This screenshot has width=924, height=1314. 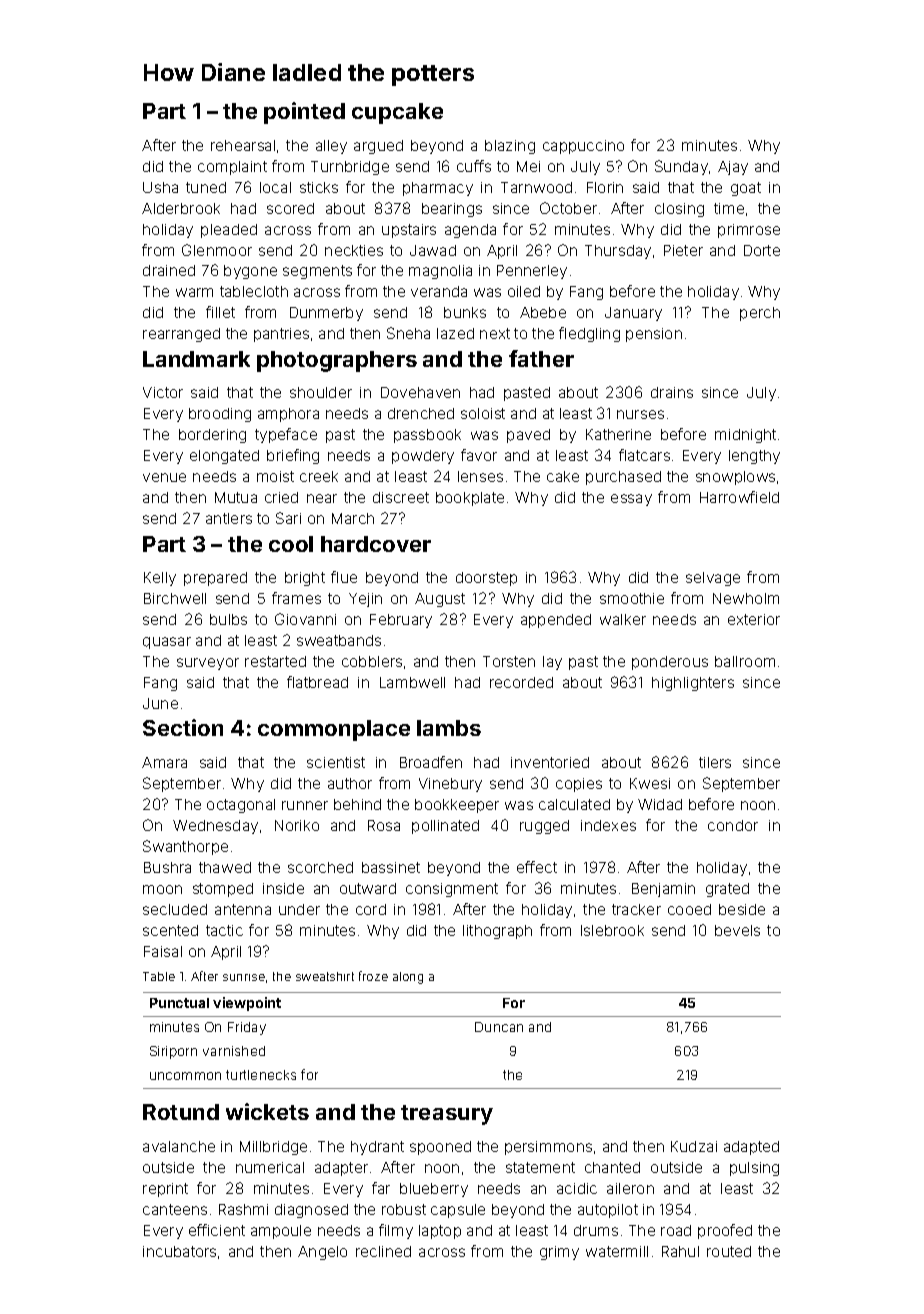 What do you see at coordinates (196, 359) in the screenshot?
I see `Landmark` at bounding box center [196, 359].
